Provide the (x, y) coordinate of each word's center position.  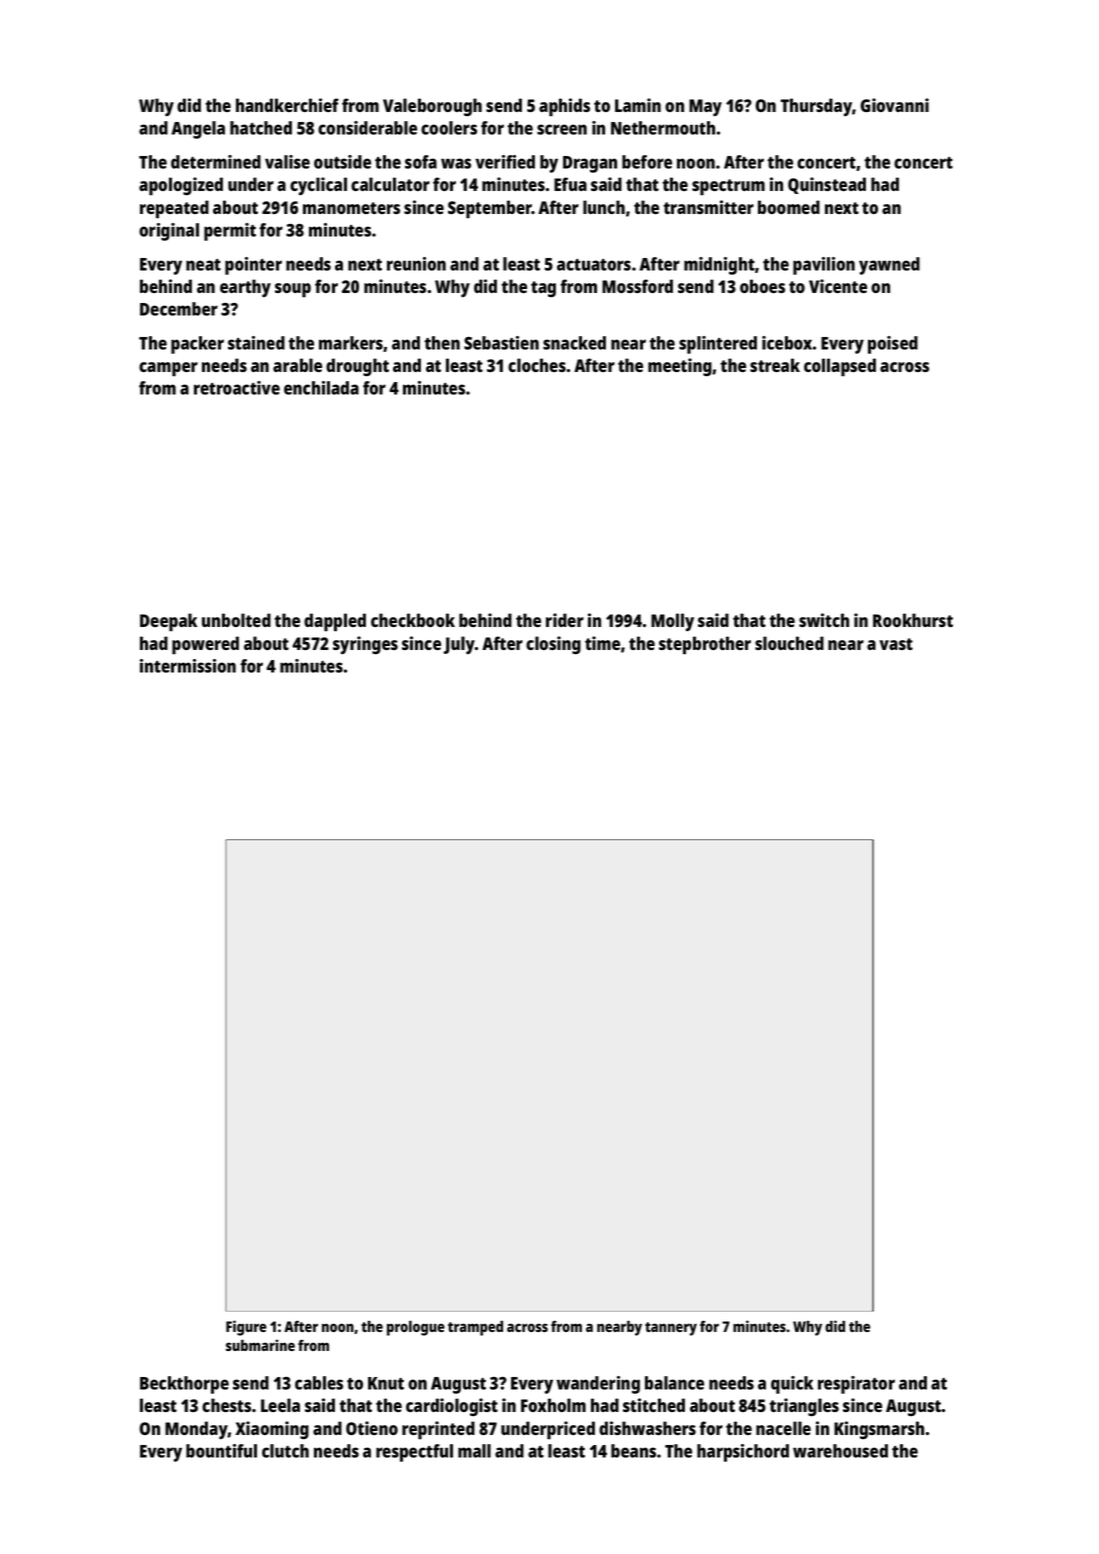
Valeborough (432, 107)
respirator (856, 1385)
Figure (246, 1328)
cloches (537, 365)
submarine (260, 1345)
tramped (475, 1328)
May (705, 107)
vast (896, 644)
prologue (416, 1328)
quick (792, 1385)
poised (893, 345)
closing (553, 645)
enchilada (321, 388)
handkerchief (287, 105)
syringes (365, 645)
